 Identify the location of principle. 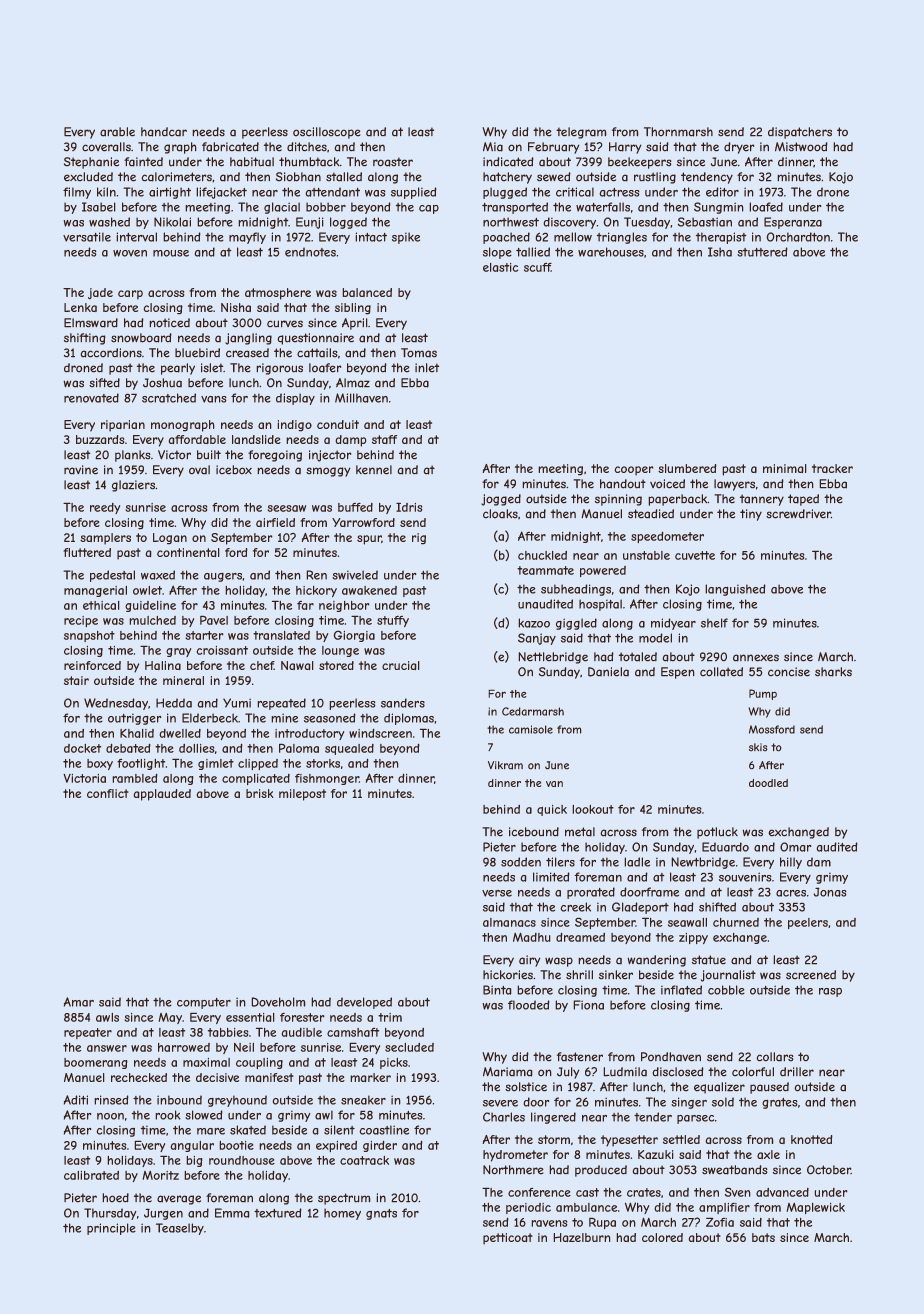
(111, 1229).
